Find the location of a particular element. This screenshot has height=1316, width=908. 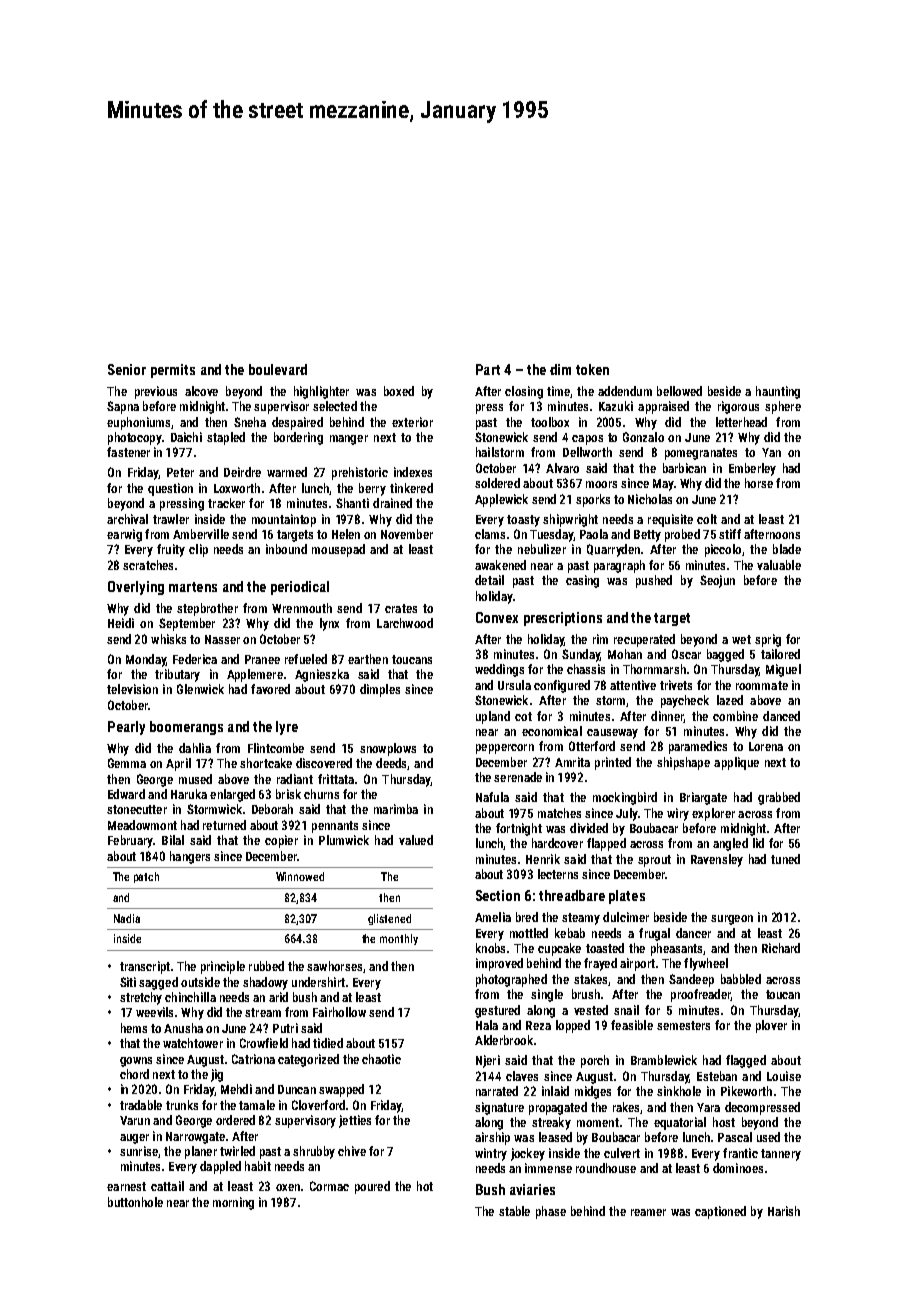

explorer is located at coordinates (713, 814).
